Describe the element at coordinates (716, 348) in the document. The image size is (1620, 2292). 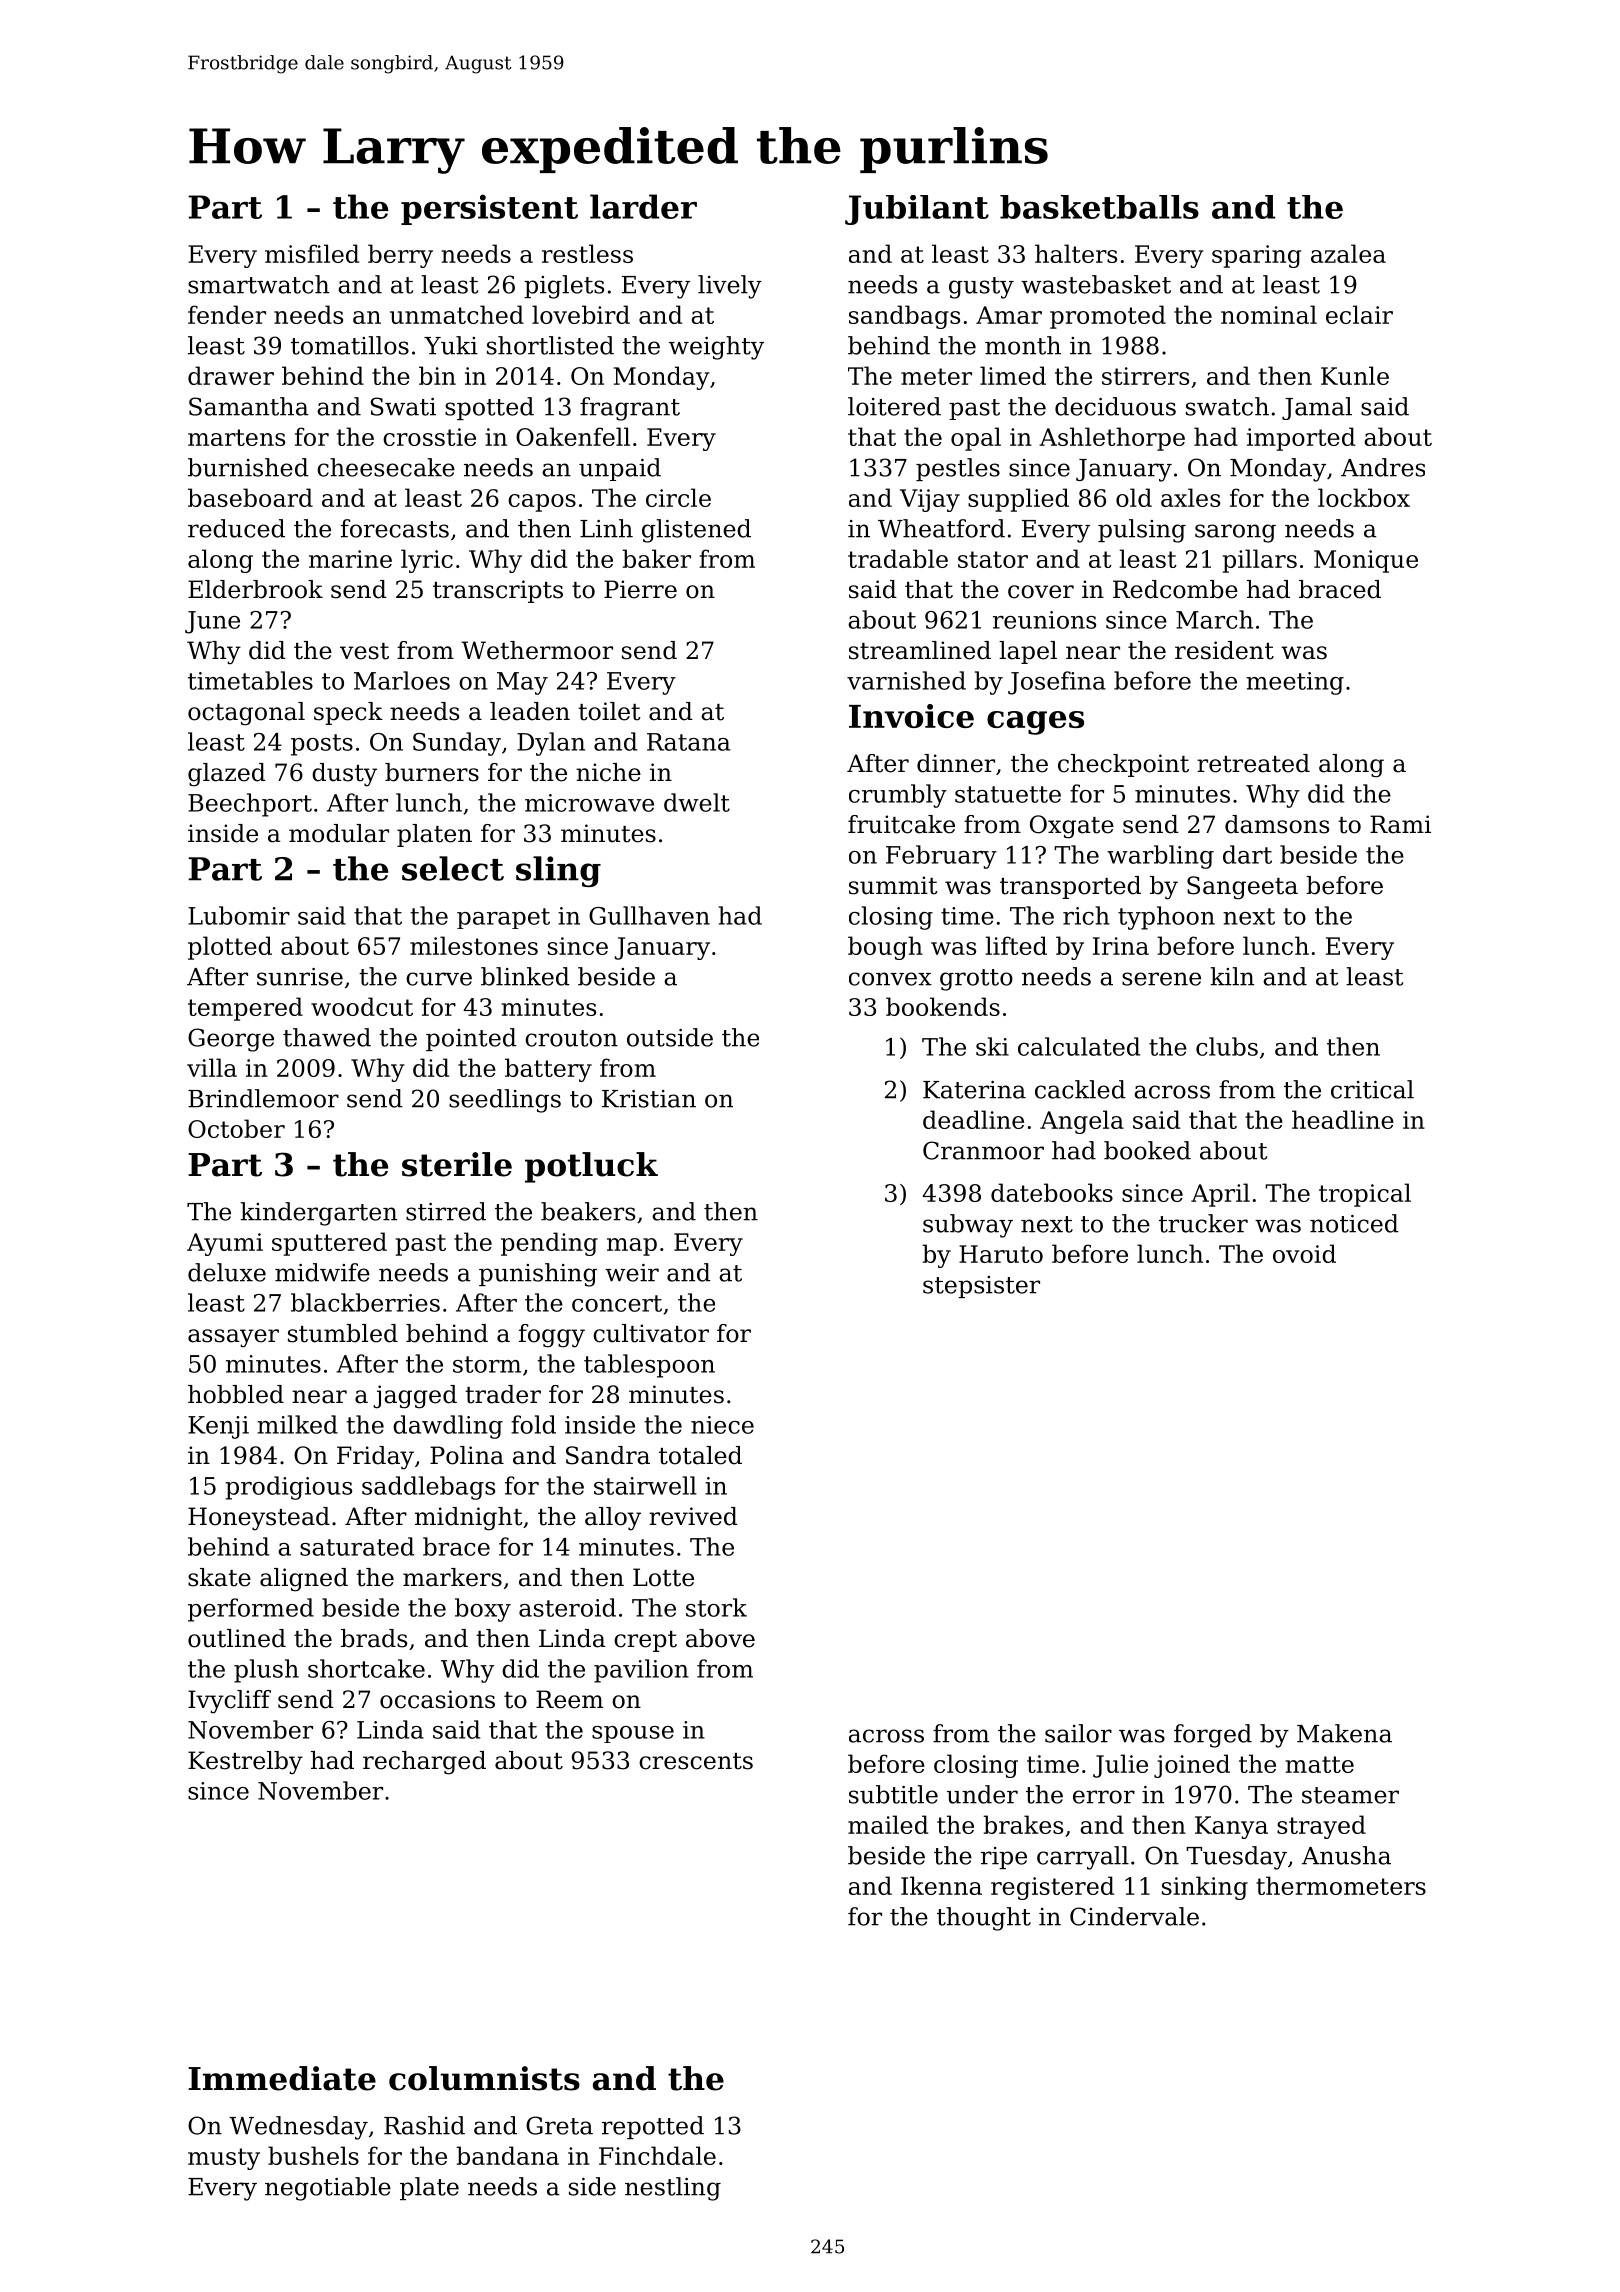
I see `weighty` at that location.
